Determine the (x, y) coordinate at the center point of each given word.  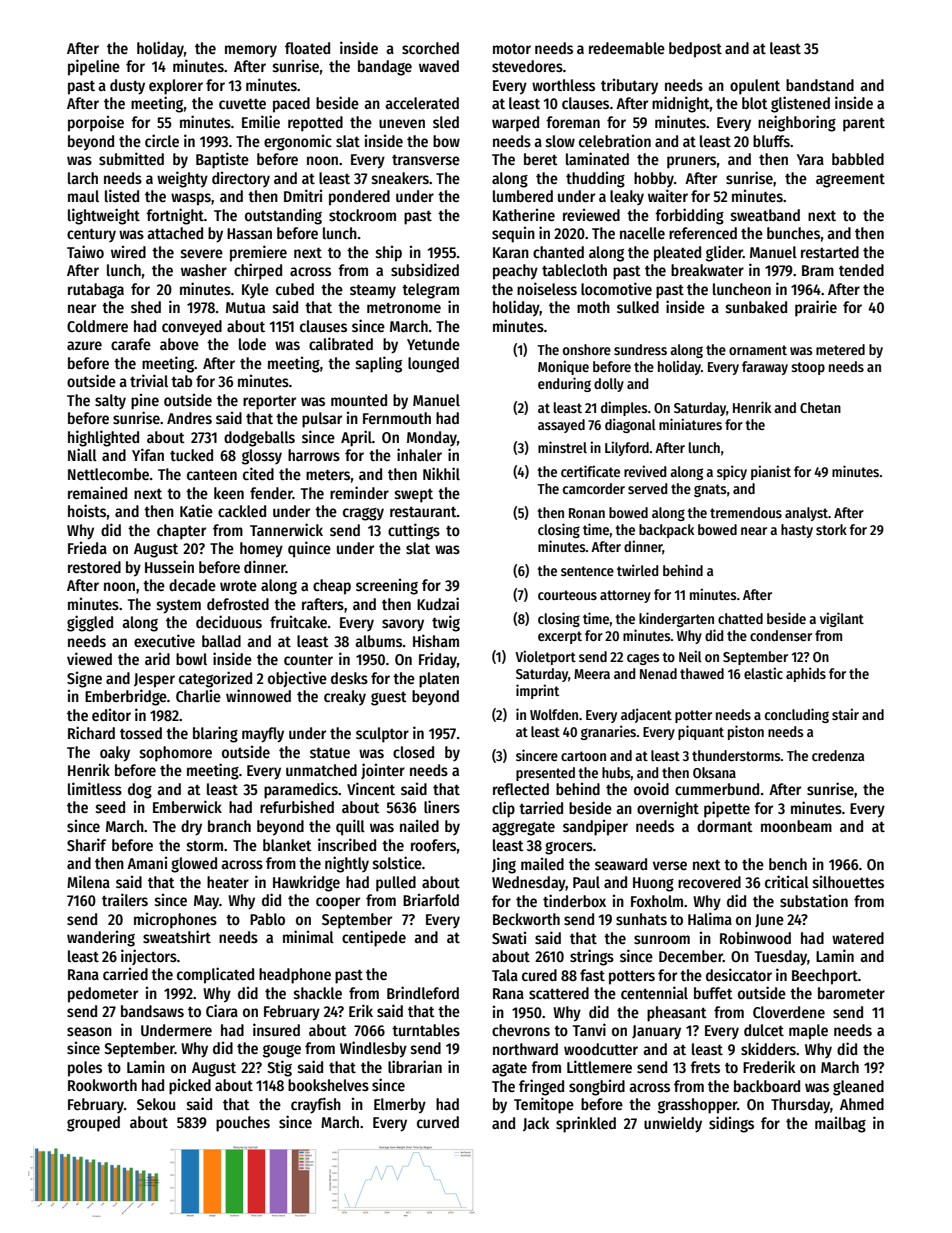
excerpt (560, 637)
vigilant (842, 619)
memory (251, 51)
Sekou (156, 1104)
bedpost (695, 50)
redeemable (627, 48)
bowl (191, 659)
